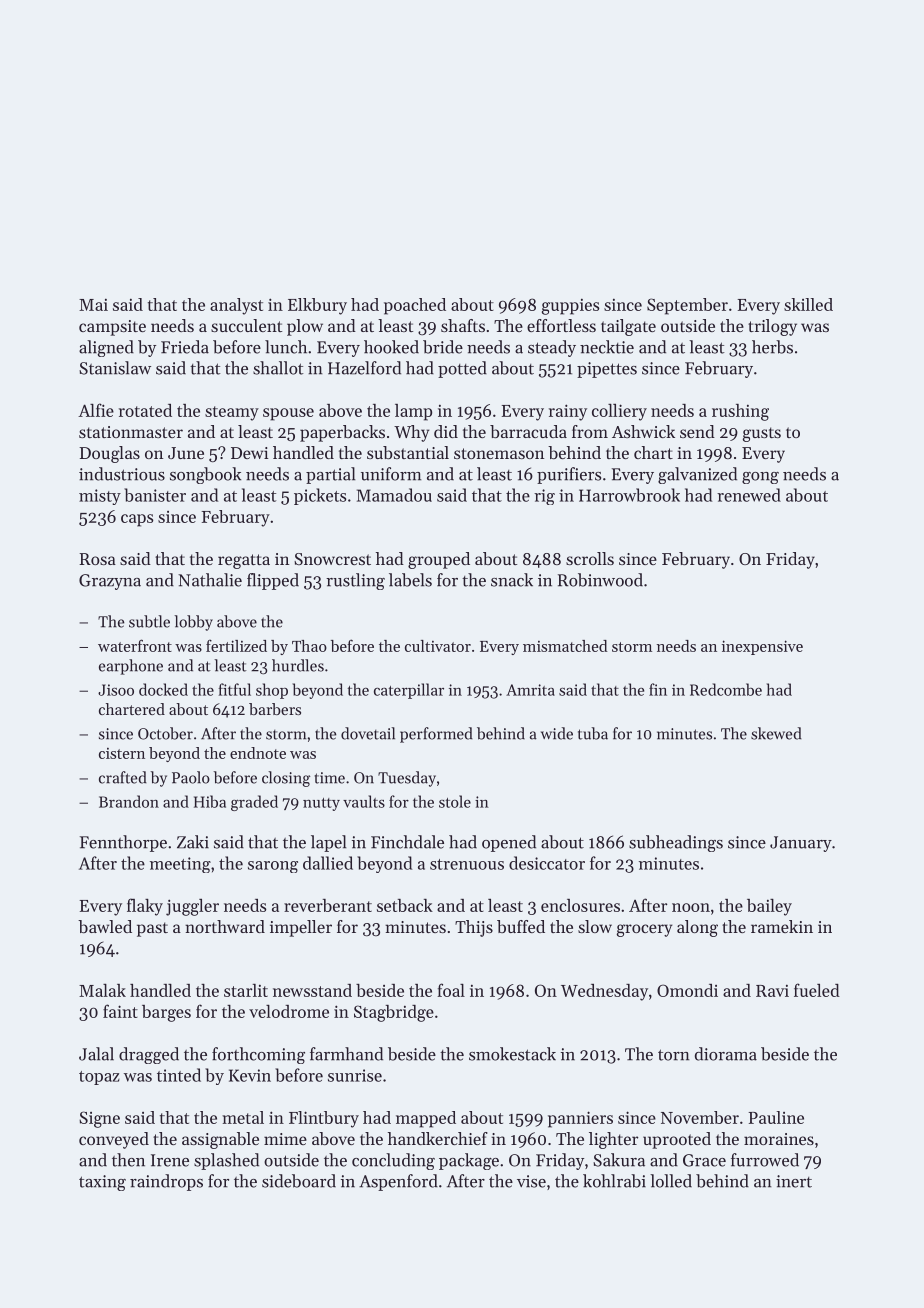 The height and width of the screenshot is (1308, 924). I want to click on Why, so click(411, 433).
